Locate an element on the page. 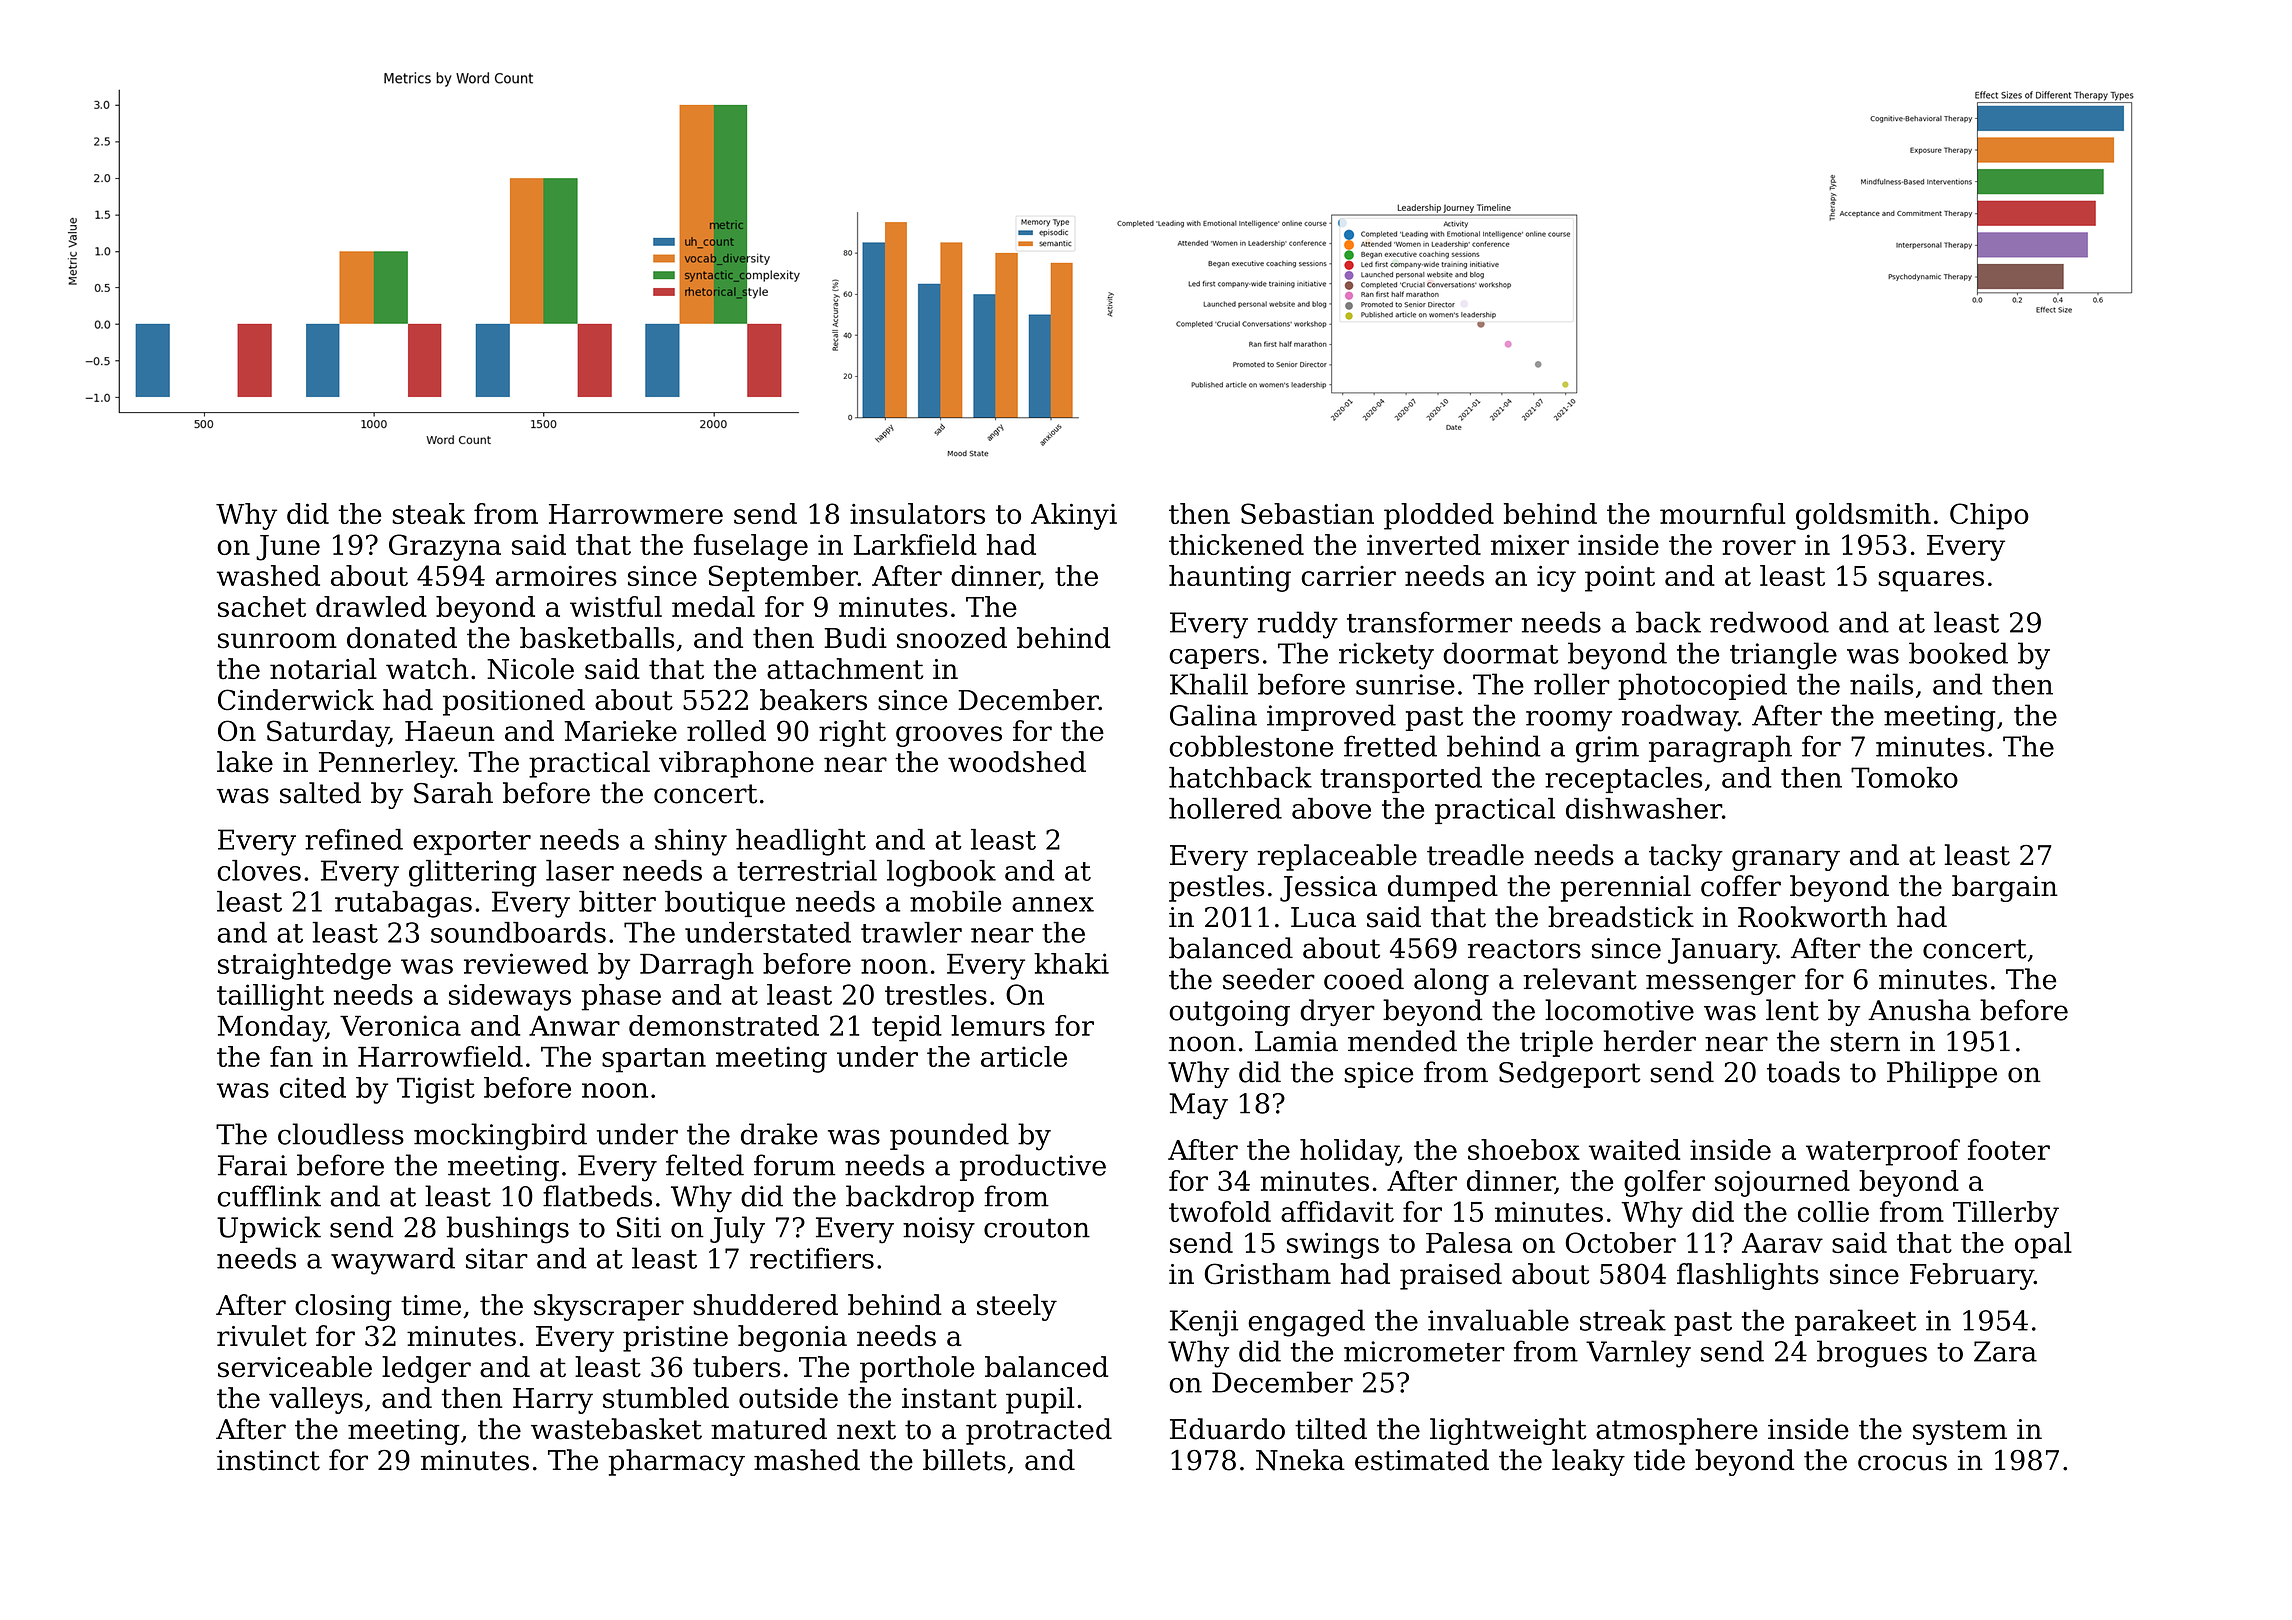 Image resolution: width=2292 pixels, height=1620 pixels. fan is located at coordinates (291, 1056).
